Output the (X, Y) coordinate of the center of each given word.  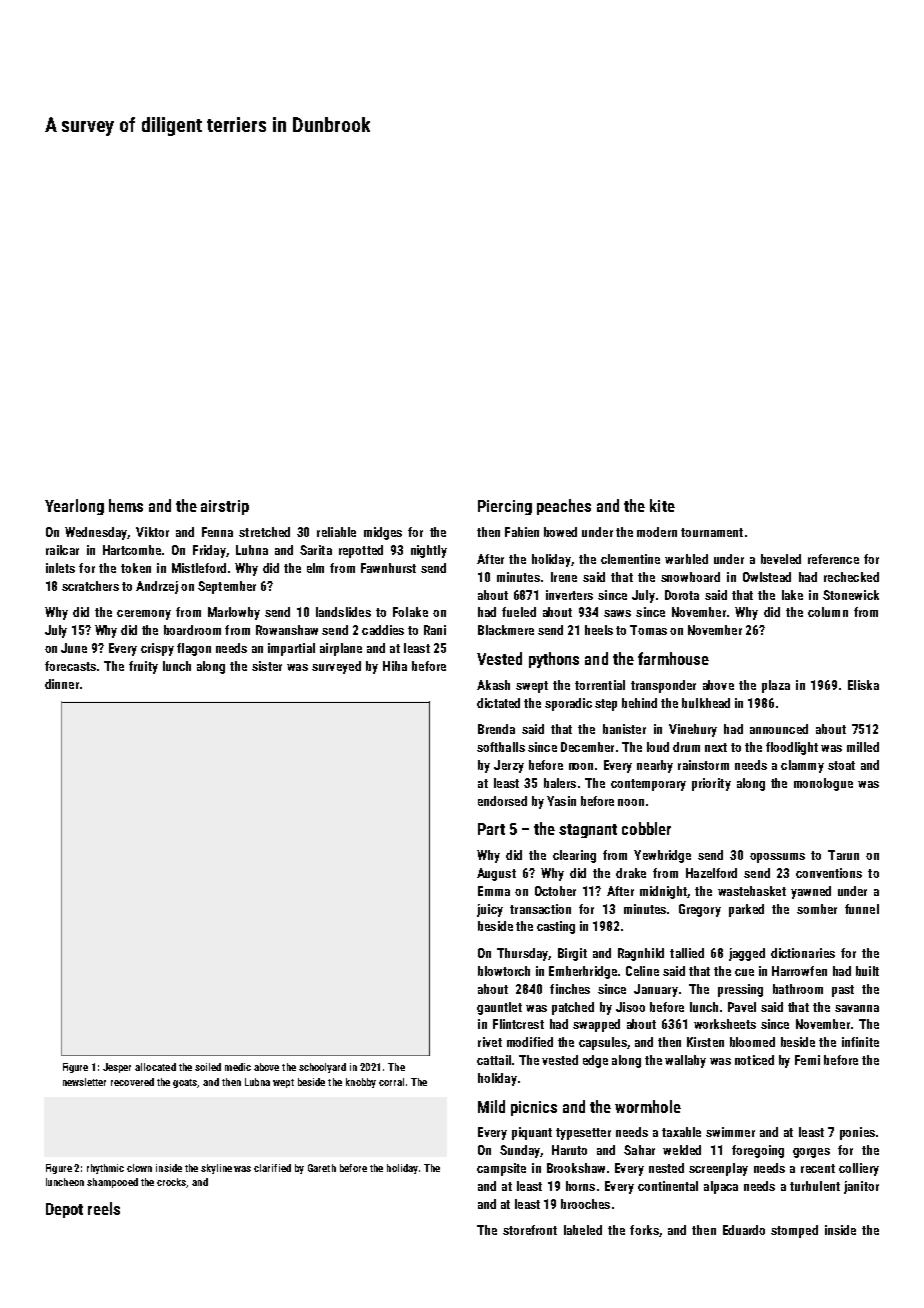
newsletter (84, 1082)
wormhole (648, 1106)
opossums (777, 858)
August (496, 874)
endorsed (502, 801)
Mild (491, 1106)
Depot (64, 1210)
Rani (435, 630)
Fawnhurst (388, 568)
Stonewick (851, 595)
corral (391, 1082)
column (828, 612)
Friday (209, 551)
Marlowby (234, 613)
